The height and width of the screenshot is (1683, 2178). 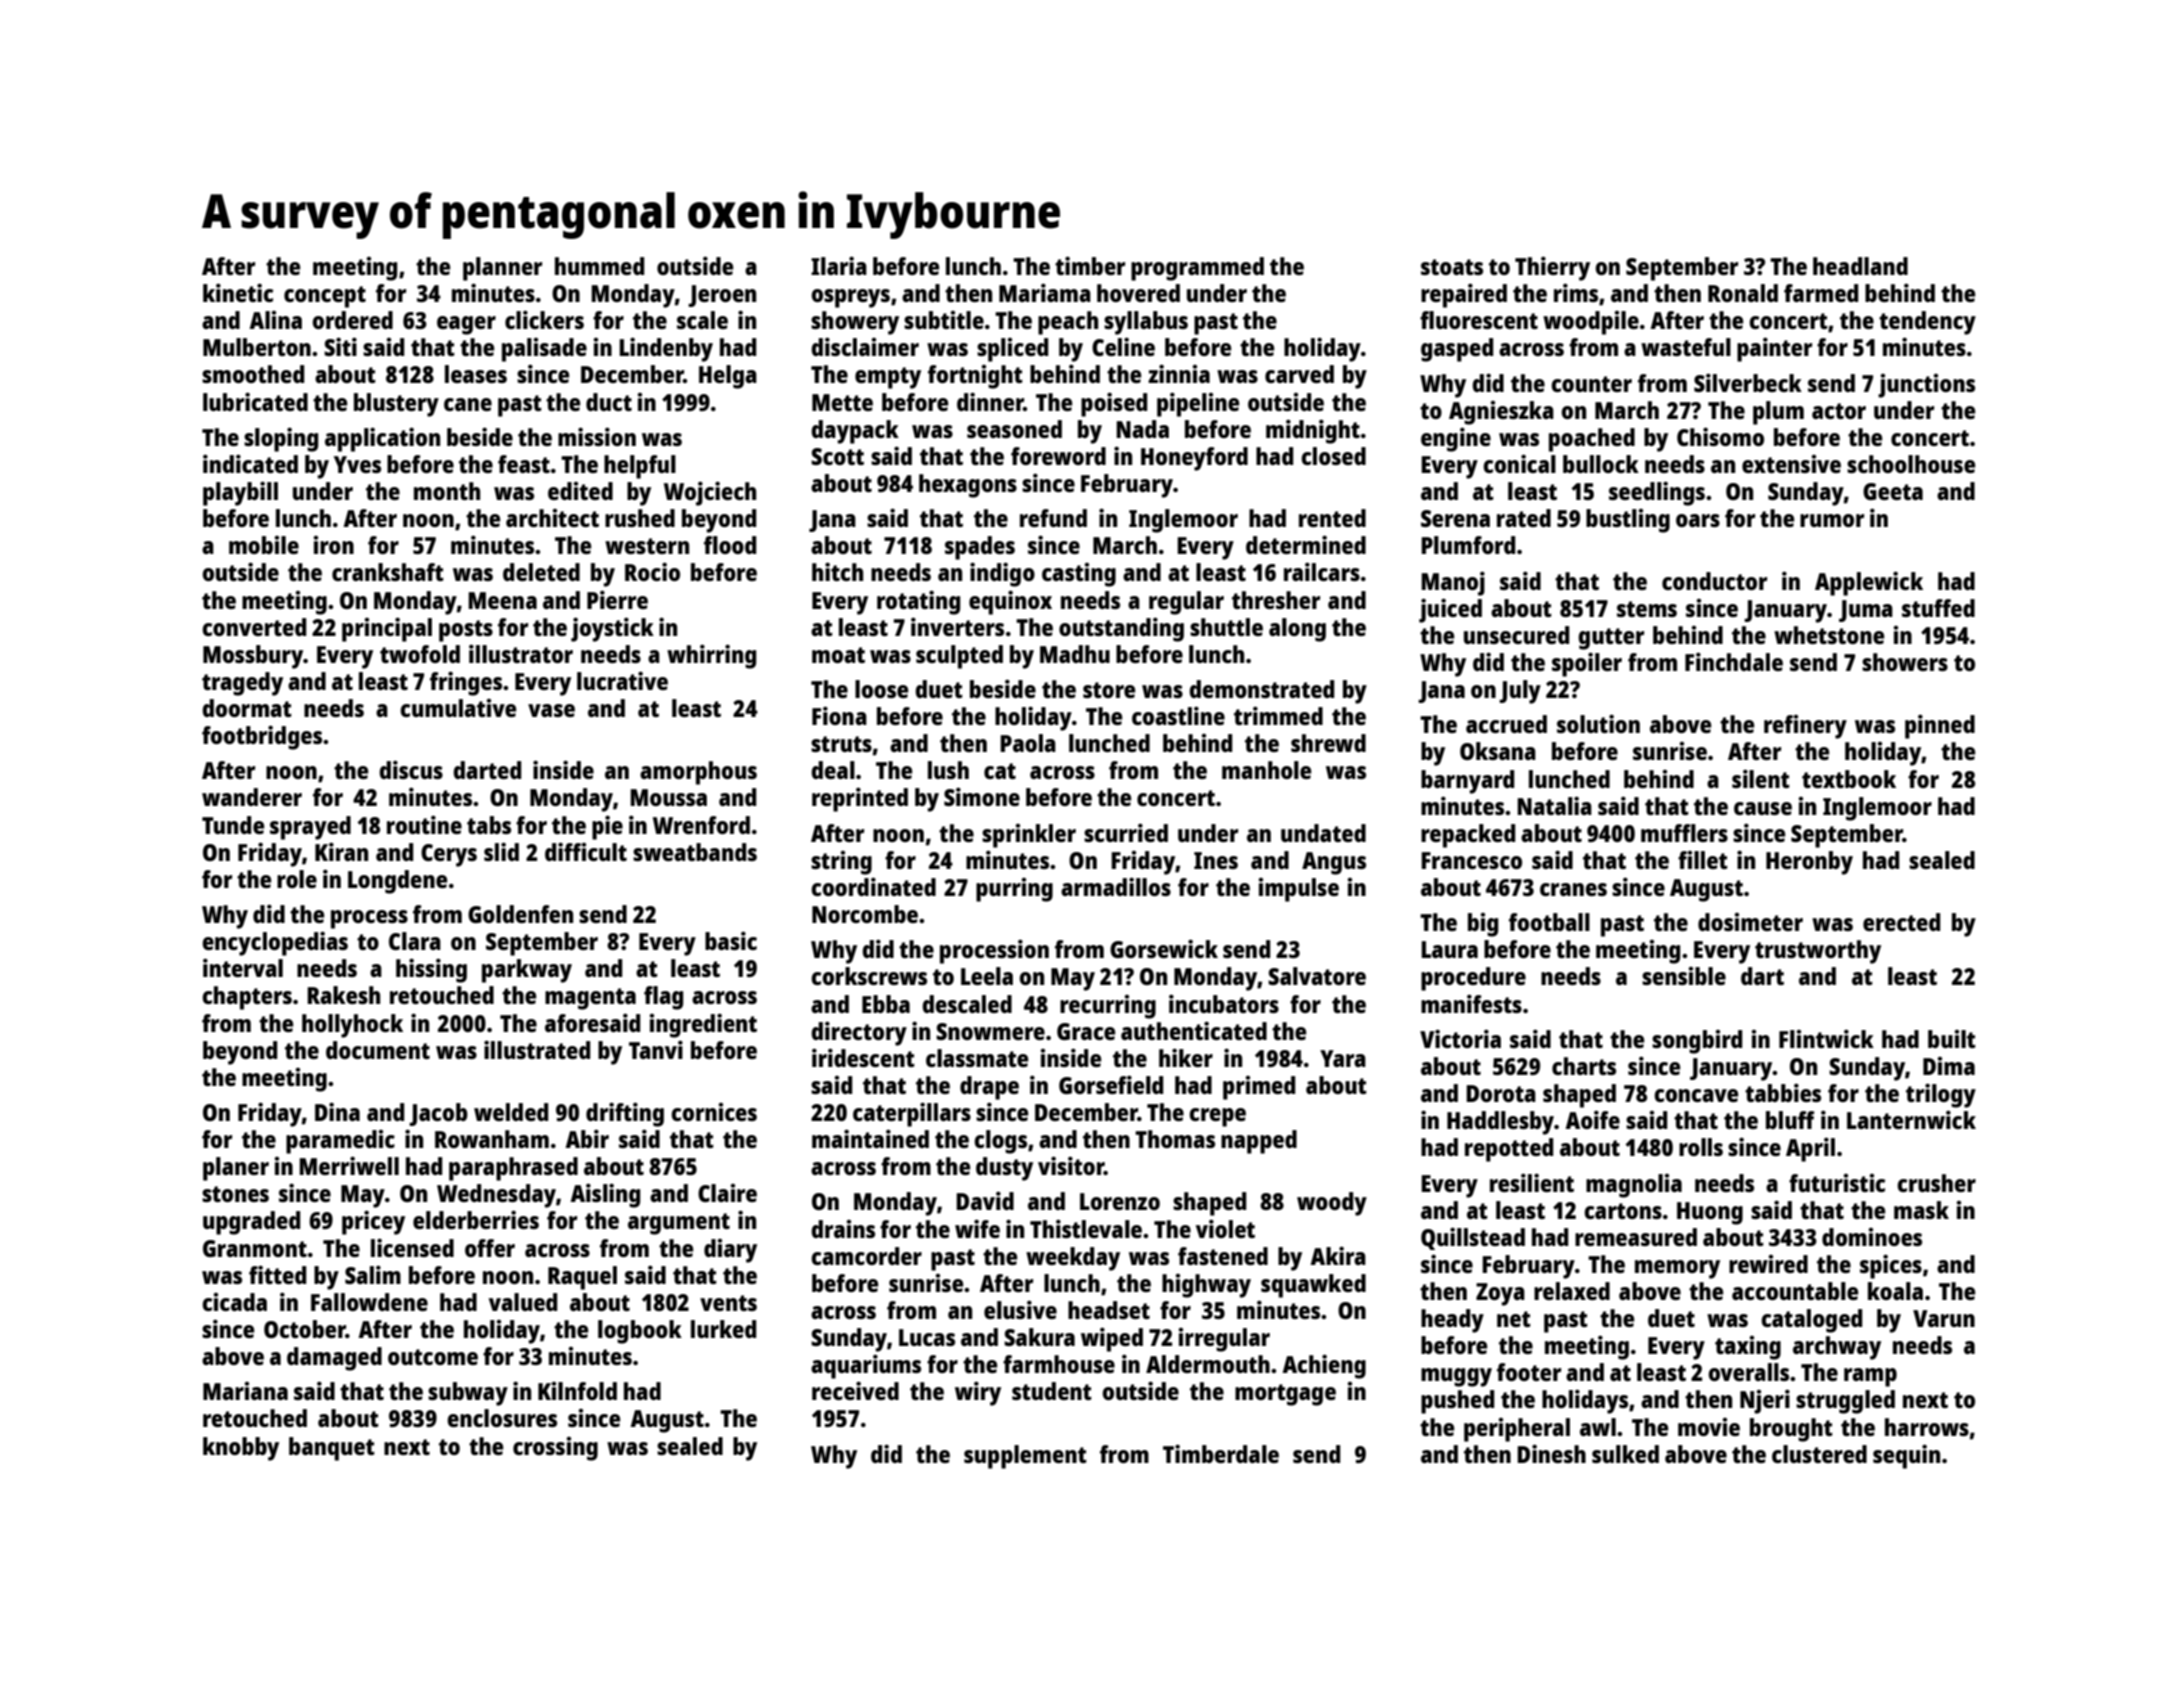 What do you see at coordinates (411, 769) in the screenshot?
I see `discus` at bounding box center [411, 769].
